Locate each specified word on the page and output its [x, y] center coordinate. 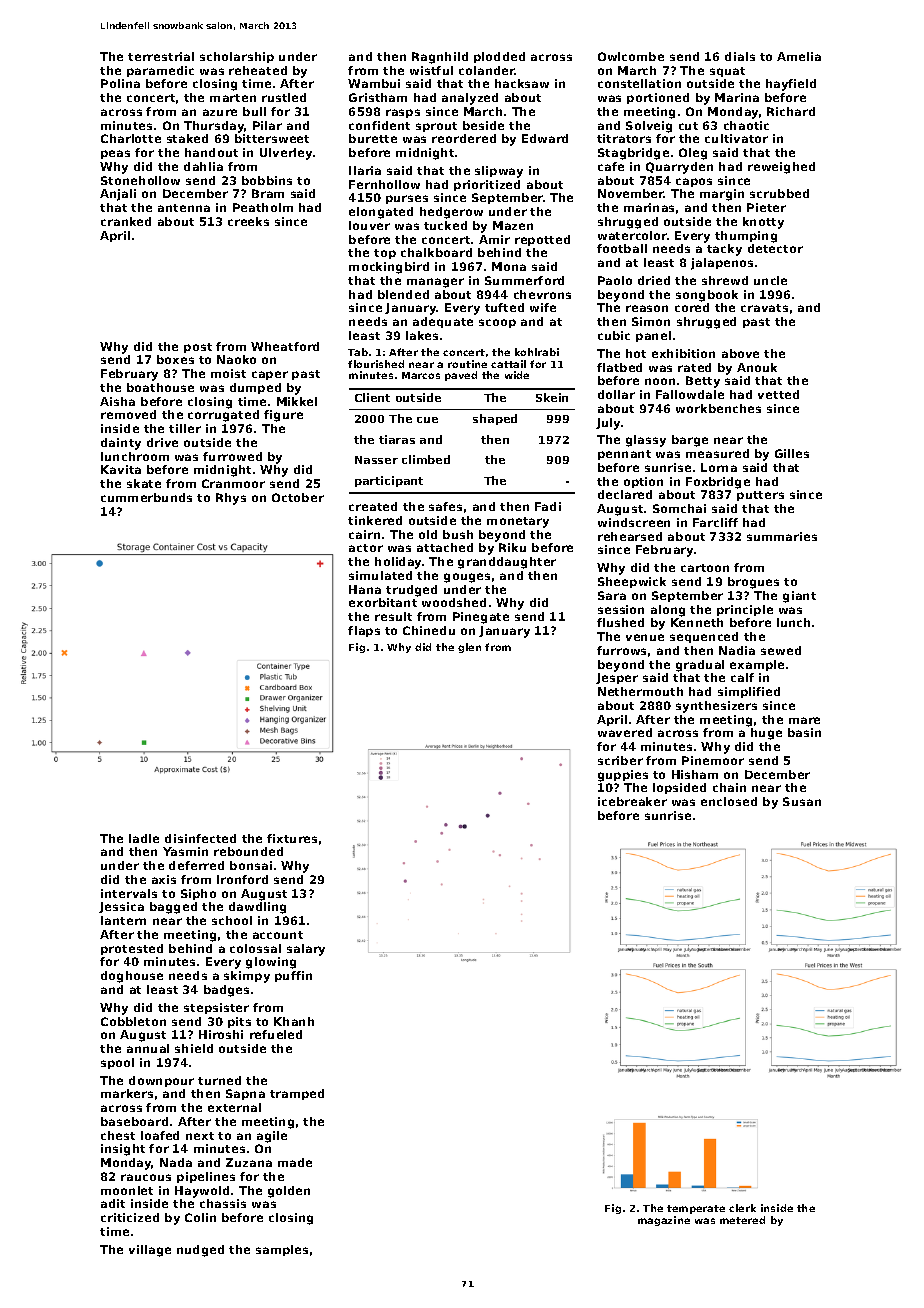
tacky [724, 250]
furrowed [232, 456]
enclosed [729, 801]
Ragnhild [440, 58]
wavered [625, 732]
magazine [664, 1221]
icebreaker [632, 801]
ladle [144, 838]
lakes [422, 335]
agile [272, 1137]
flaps [364, 631]
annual [148, 1048]
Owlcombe [631, 56]
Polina [120, 83]
